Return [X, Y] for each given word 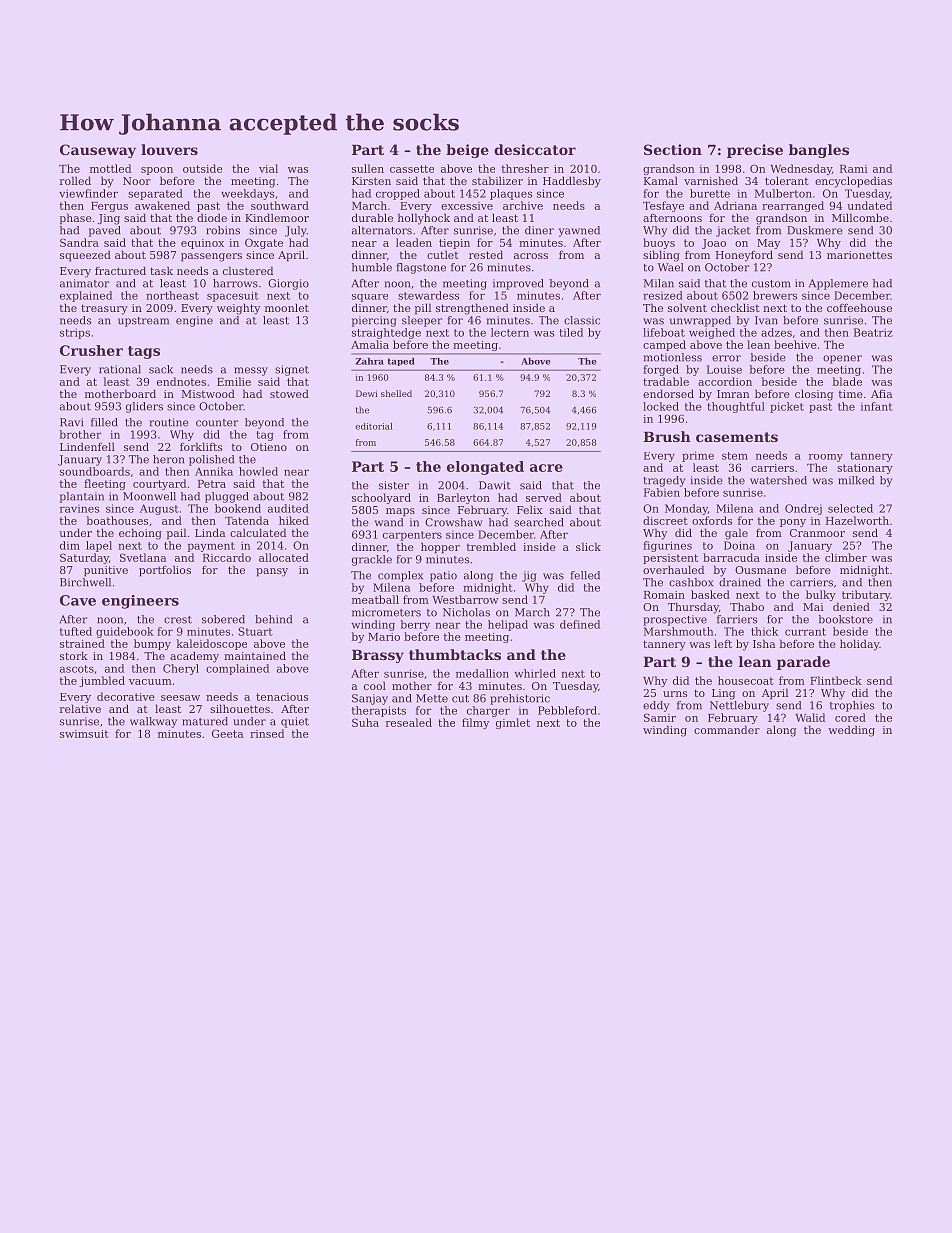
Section [673, 149]
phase [75, 219]
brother [80, 434]
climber [846, 557]
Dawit [495, 485]
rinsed [267, 733]
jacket [733, 231]
